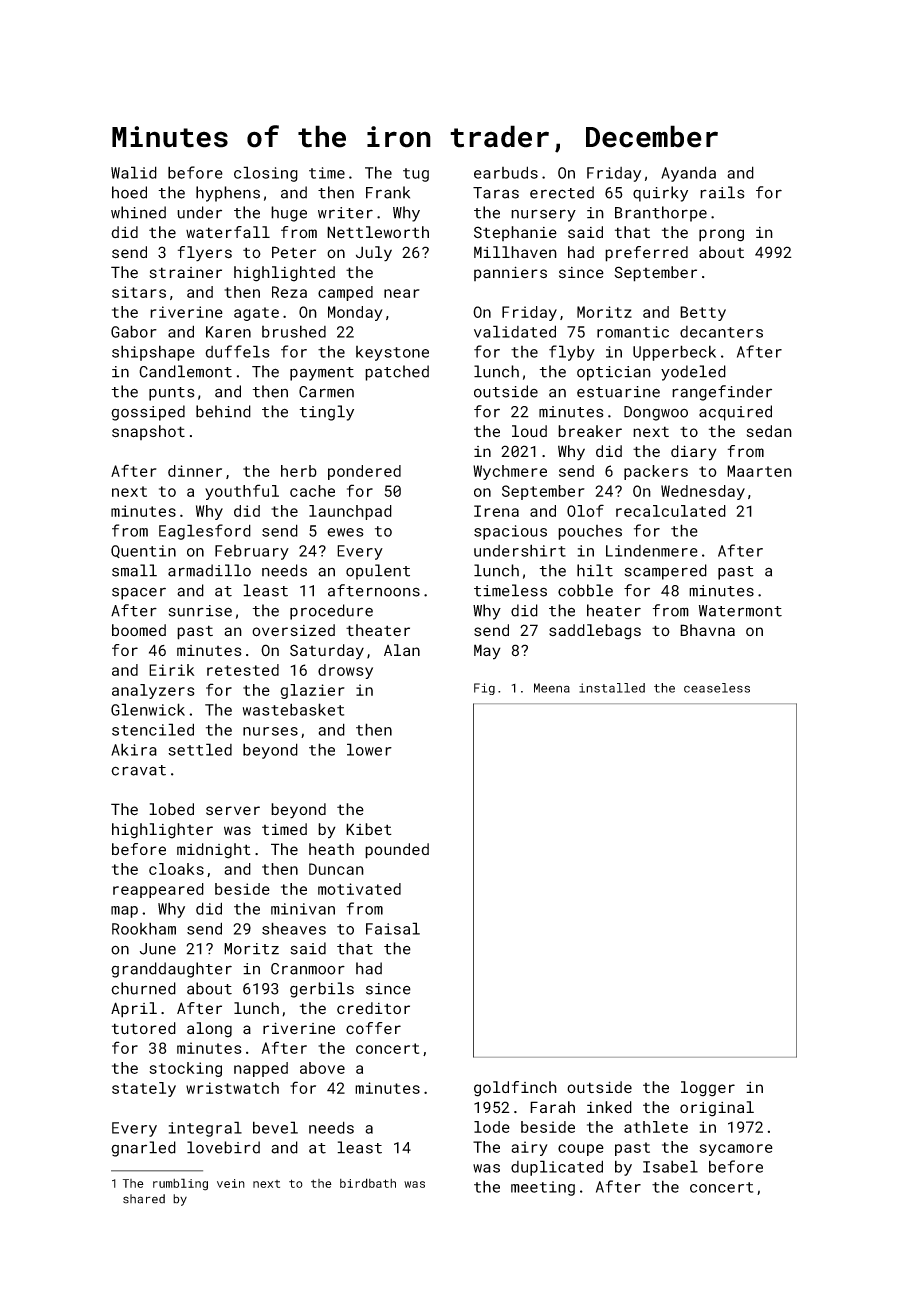 This screenshot has height=1316, width=908. What do you see at coordinates (416, 175) in the screenshot?
I see `tug` at bounding box center [416, 175].
